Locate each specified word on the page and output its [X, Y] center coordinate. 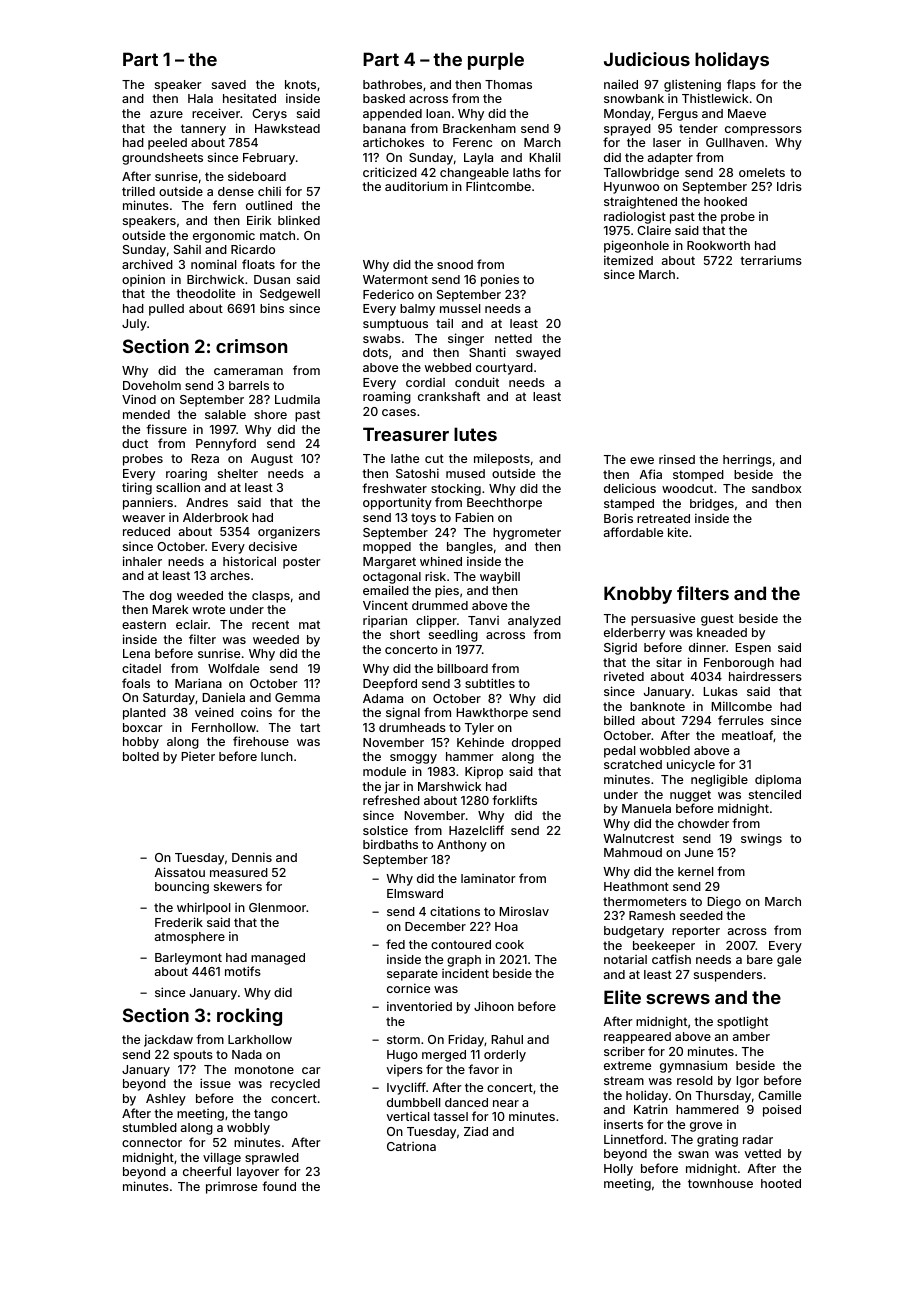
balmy [417, 310]
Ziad [476, 1131]
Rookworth [718, 245]
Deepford [390, 684]
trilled [138, 191]
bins [272, 308]
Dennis [252, 857]
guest [717, 620]
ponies [500, 281]
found [279, 1186]
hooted [781, 1183]
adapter [670, 159]
